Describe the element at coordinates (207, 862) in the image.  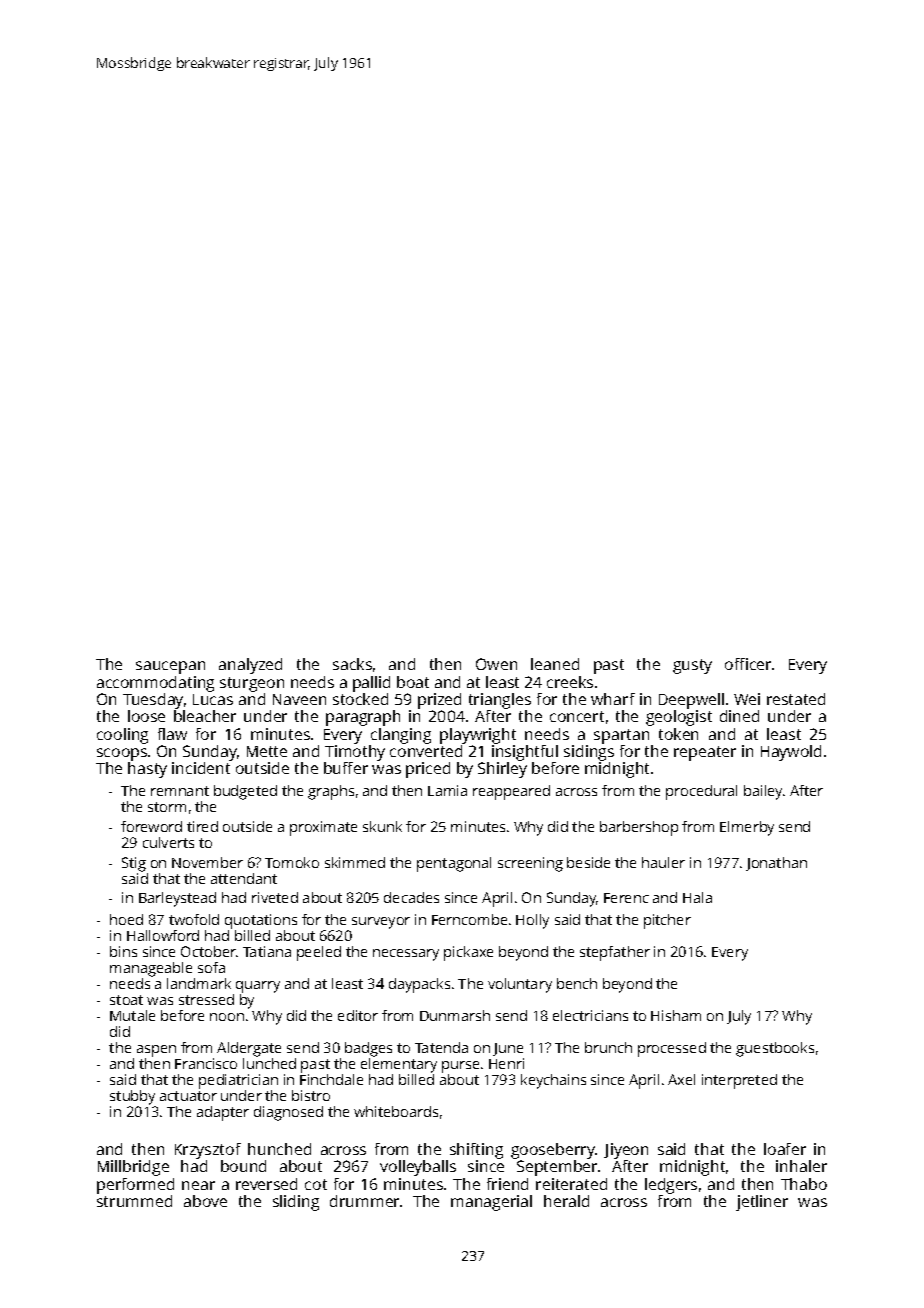
I see `November` at that location.
